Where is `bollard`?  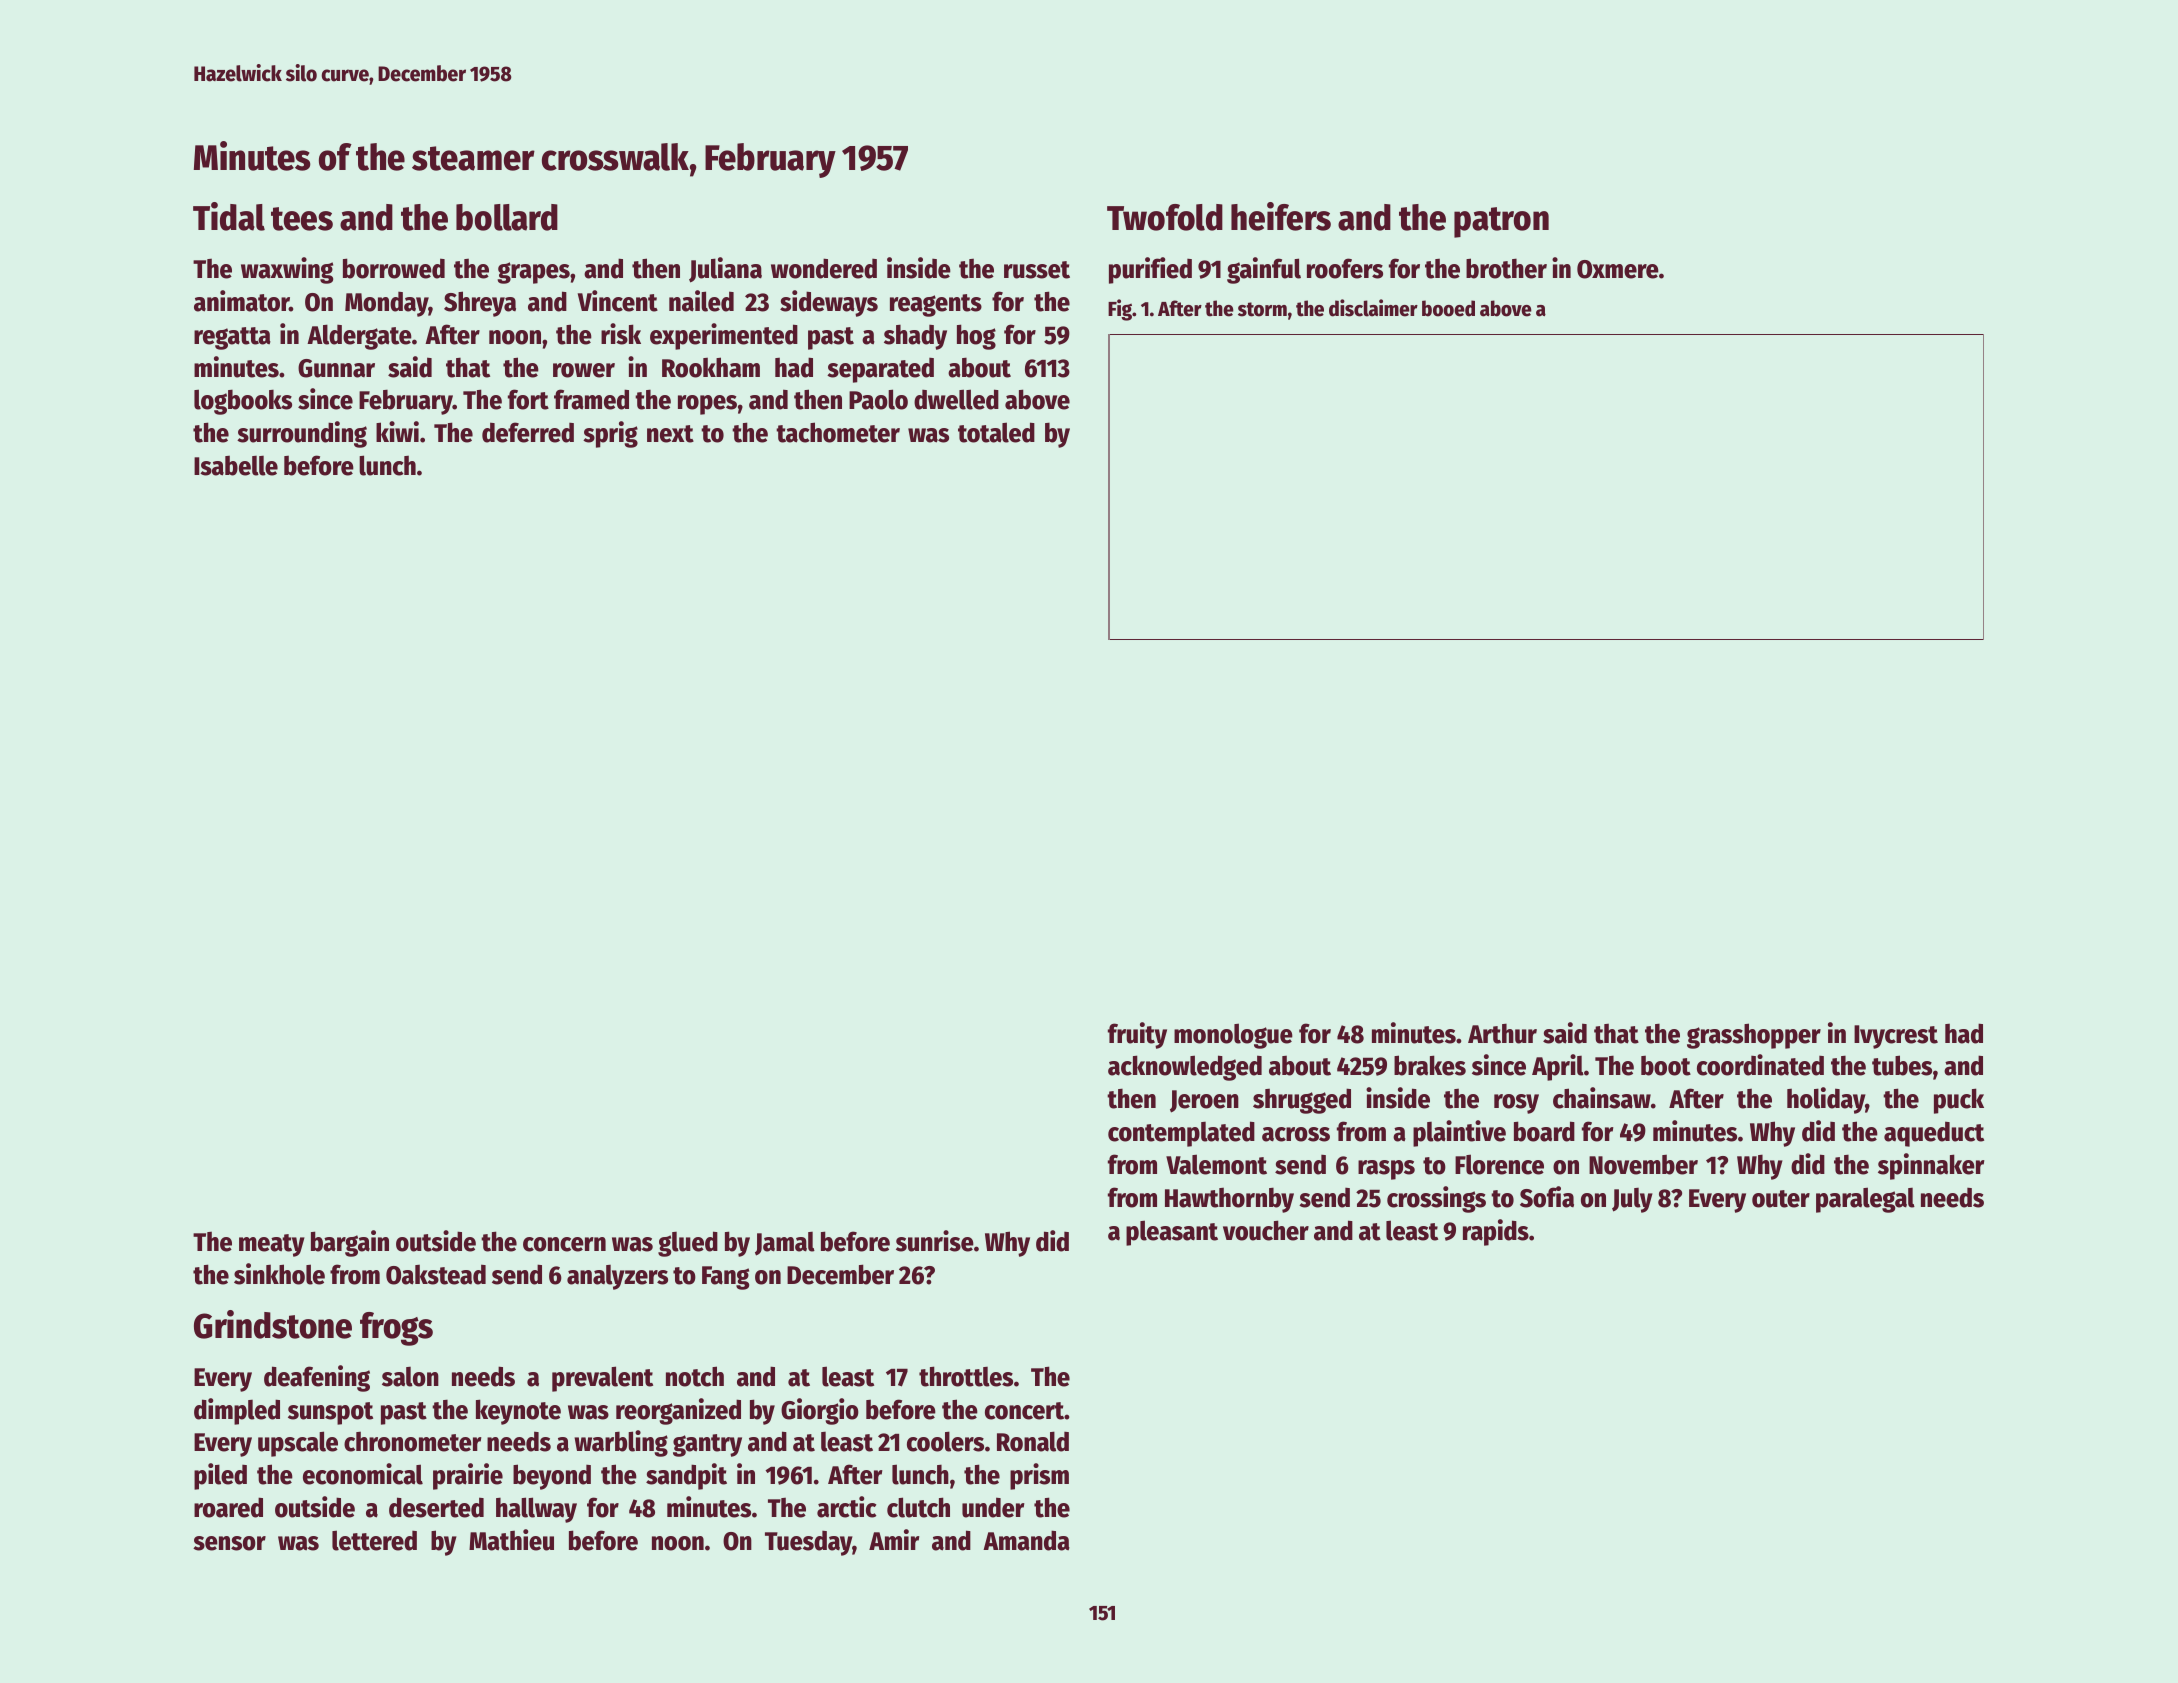 bollard is located at coordinates (507, 217).
